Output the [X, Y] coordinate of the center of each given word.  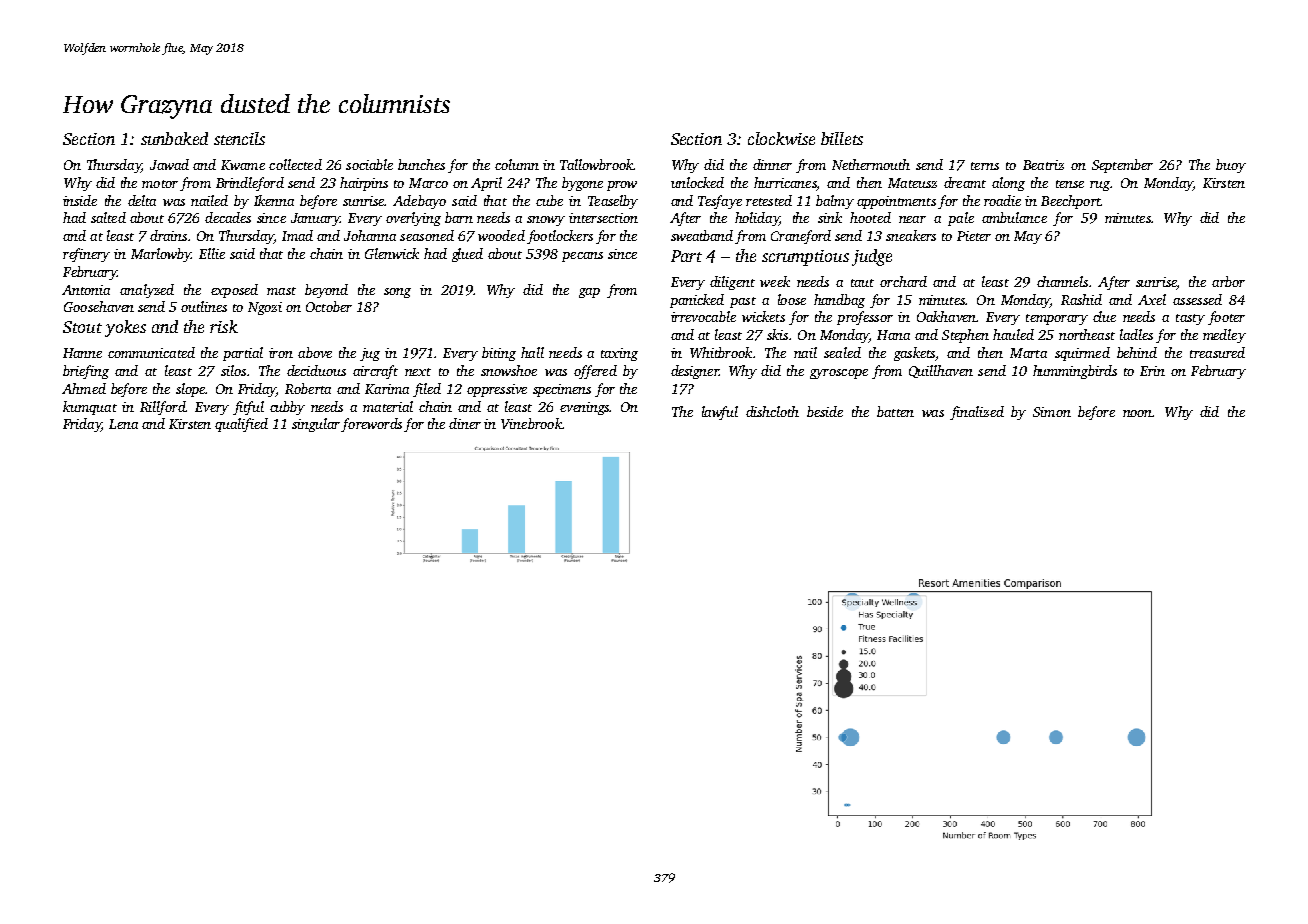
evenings [584, 408]
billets [842, 138]
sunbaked [174, 138]
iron [281, 353]
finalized [977, 413]
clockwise [781, 138]
